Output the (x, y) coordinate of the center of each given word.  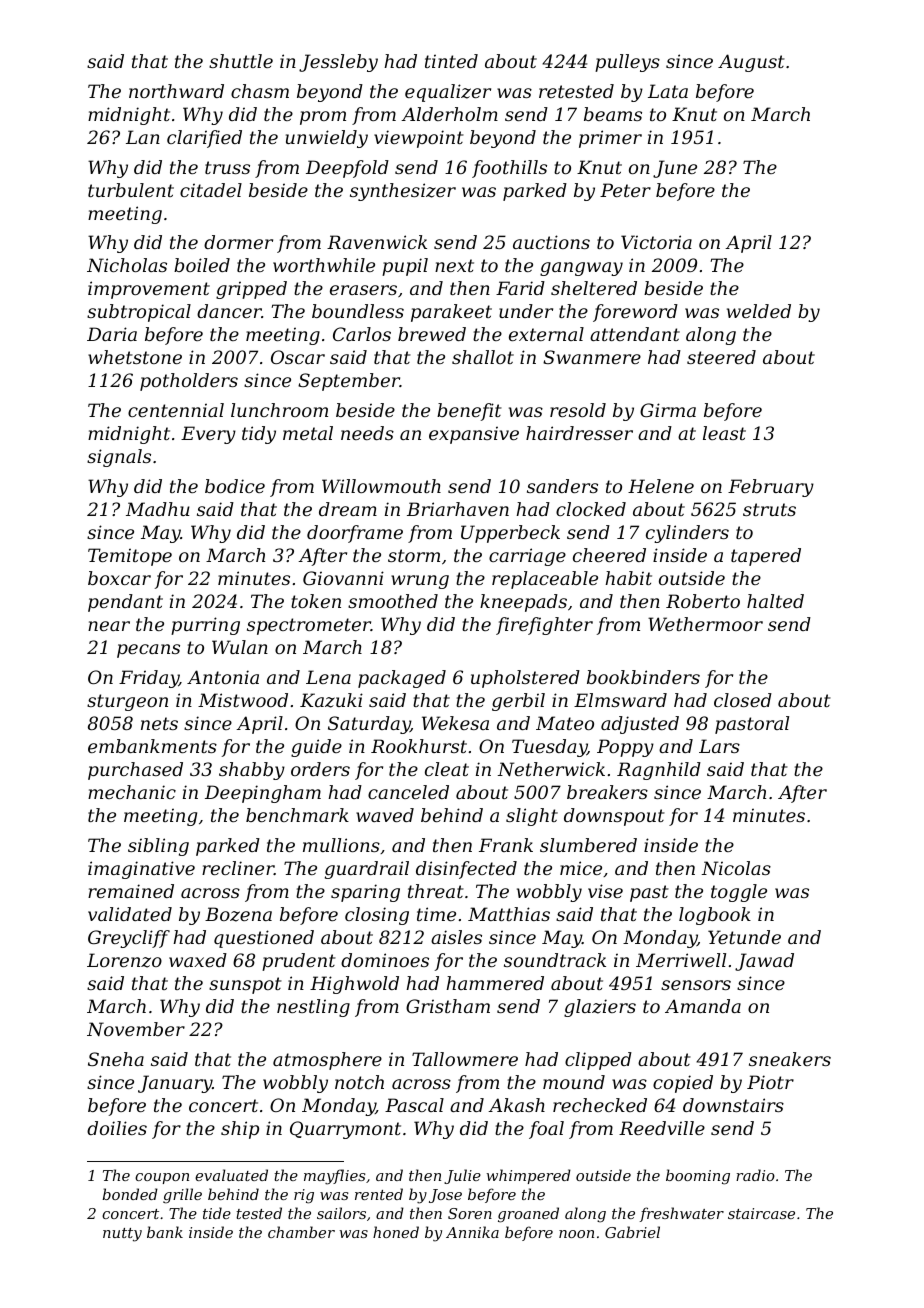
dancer (229, 311)
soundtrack (555, 960)
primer (610, 139)
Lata (668, 91)
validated (130, 914)
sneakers (790, 1059)
